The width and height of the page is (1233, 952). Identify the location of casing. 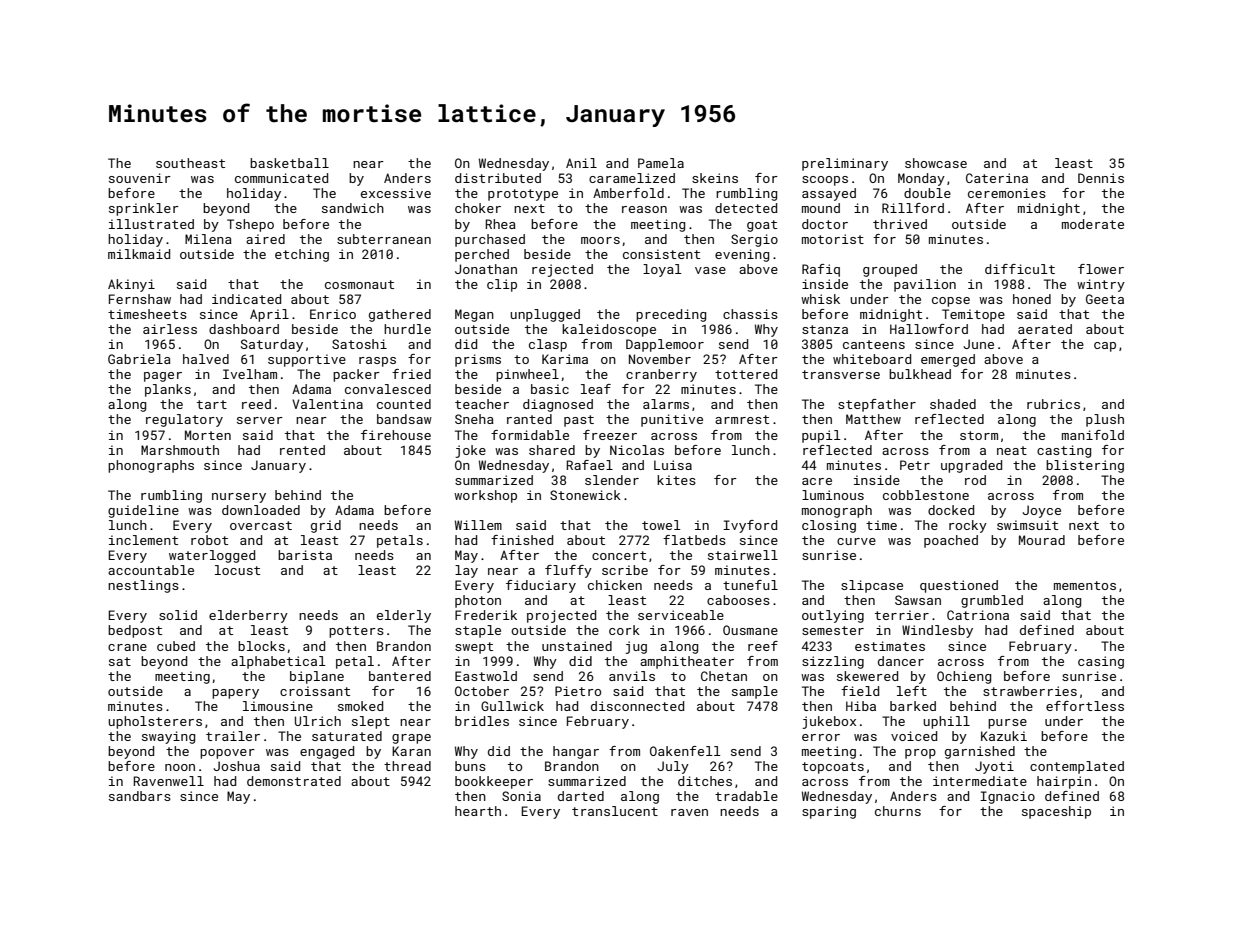
(1101, 662).
